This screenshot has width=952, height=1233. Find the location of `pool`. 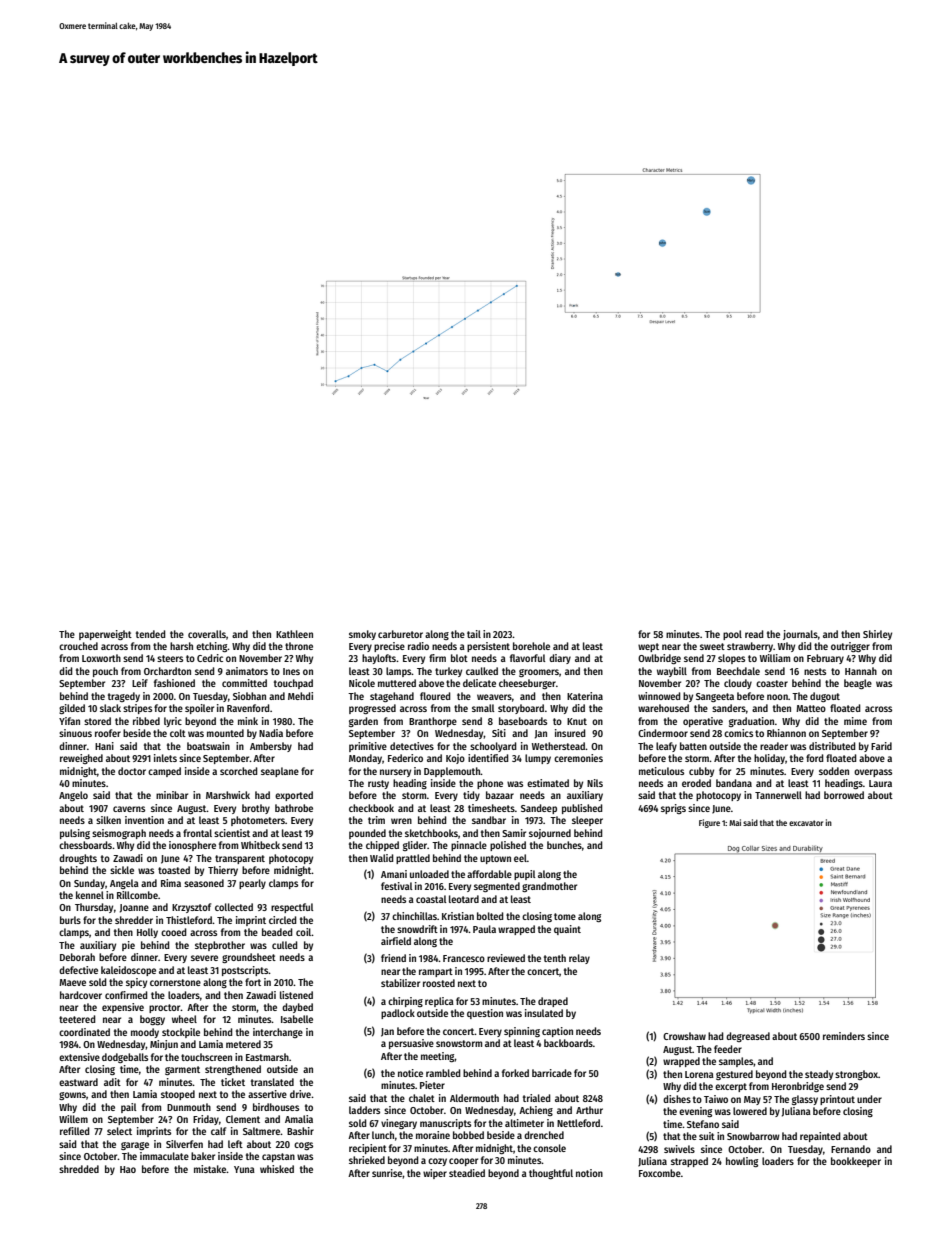

pool is located at coordinates (732, 635).
